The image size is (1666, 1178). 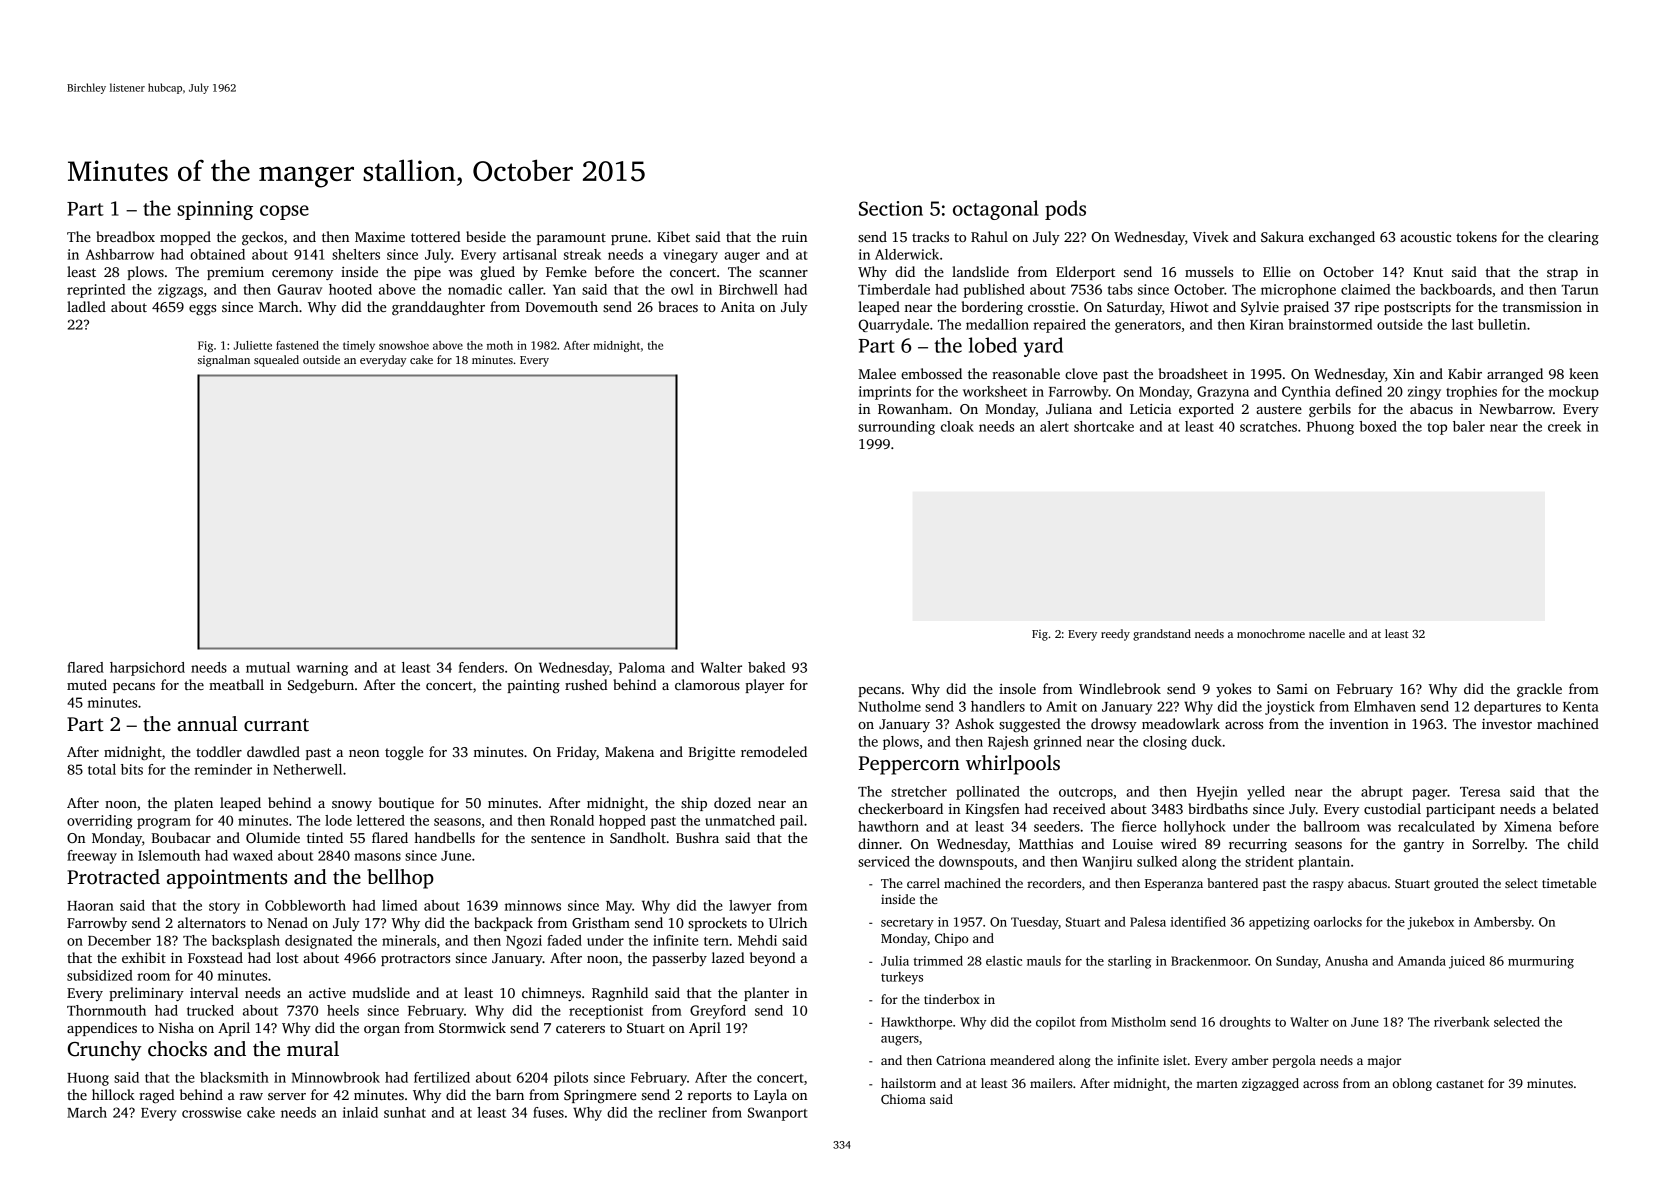 What do you see at coordinates (1584, 373) in the image?
I see `keen` at bounding box center [1584, 373].
